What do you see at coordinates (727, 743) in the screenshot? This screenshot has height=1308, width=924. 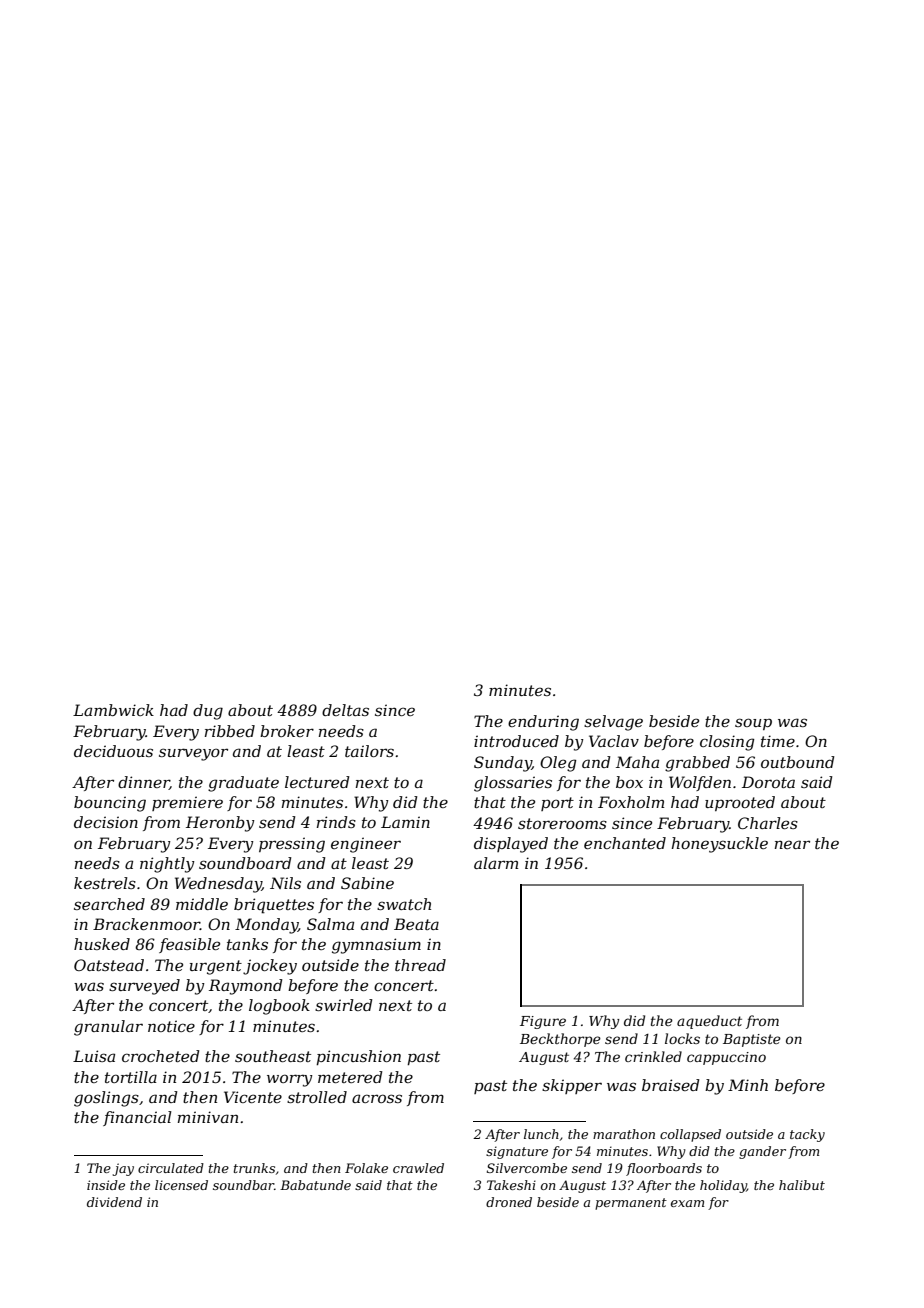 I see `closing` at bounding box center [727, 743].
